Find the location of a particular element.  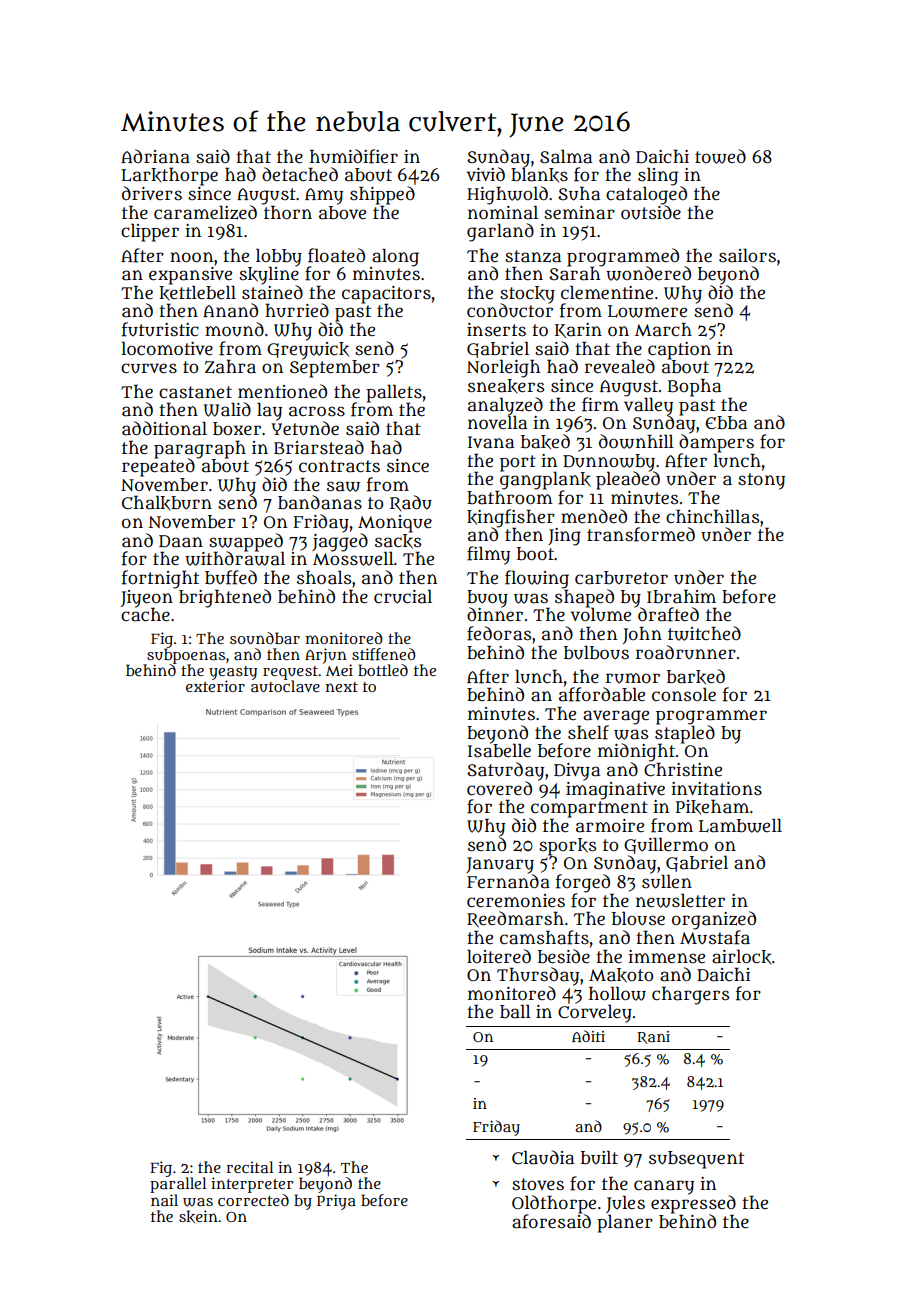

John is located at coordinates (642, 635).
